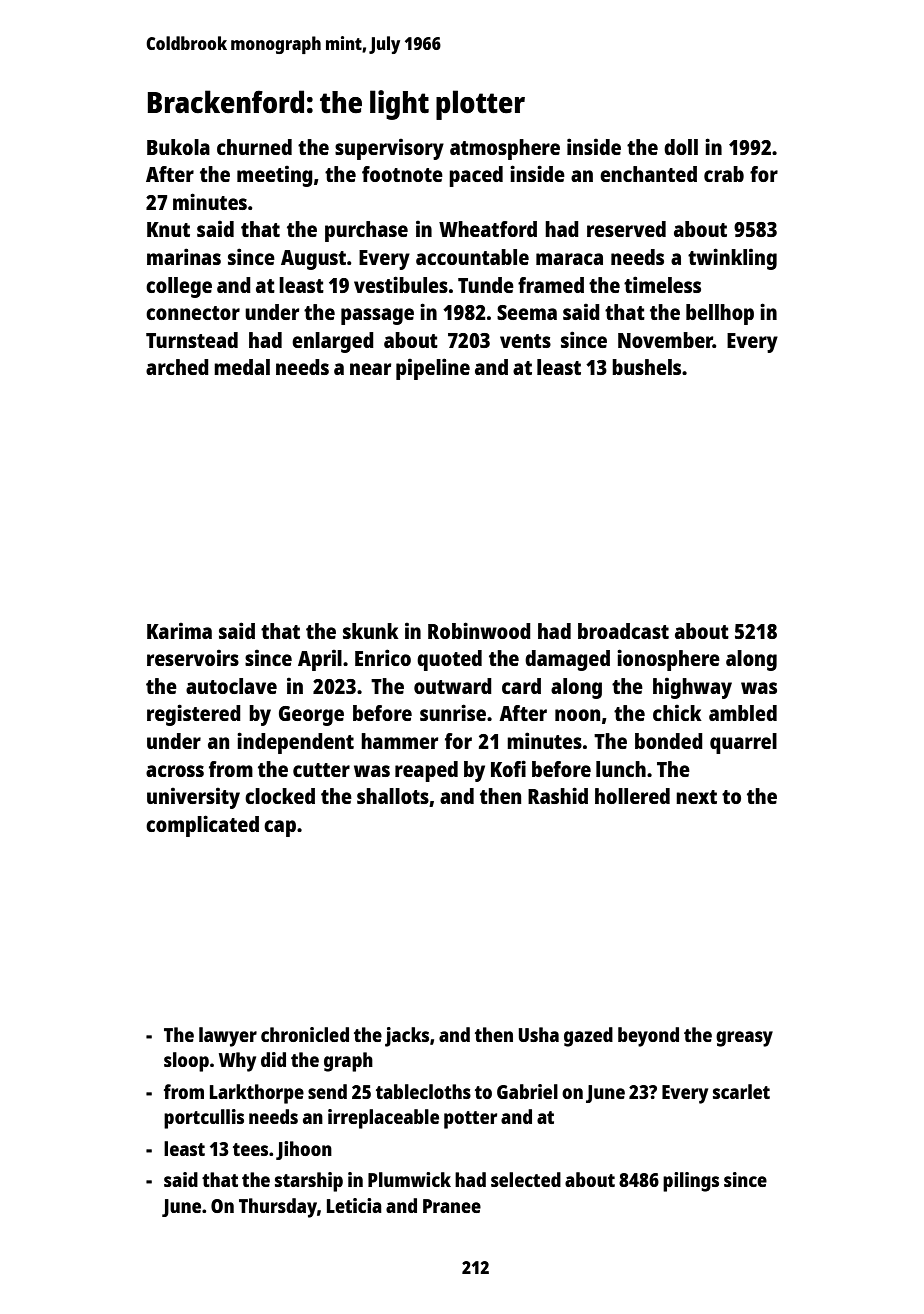  What do you see at coordinates (370, 369) in the document?
I see `near` at bounding box center [370, 369].
